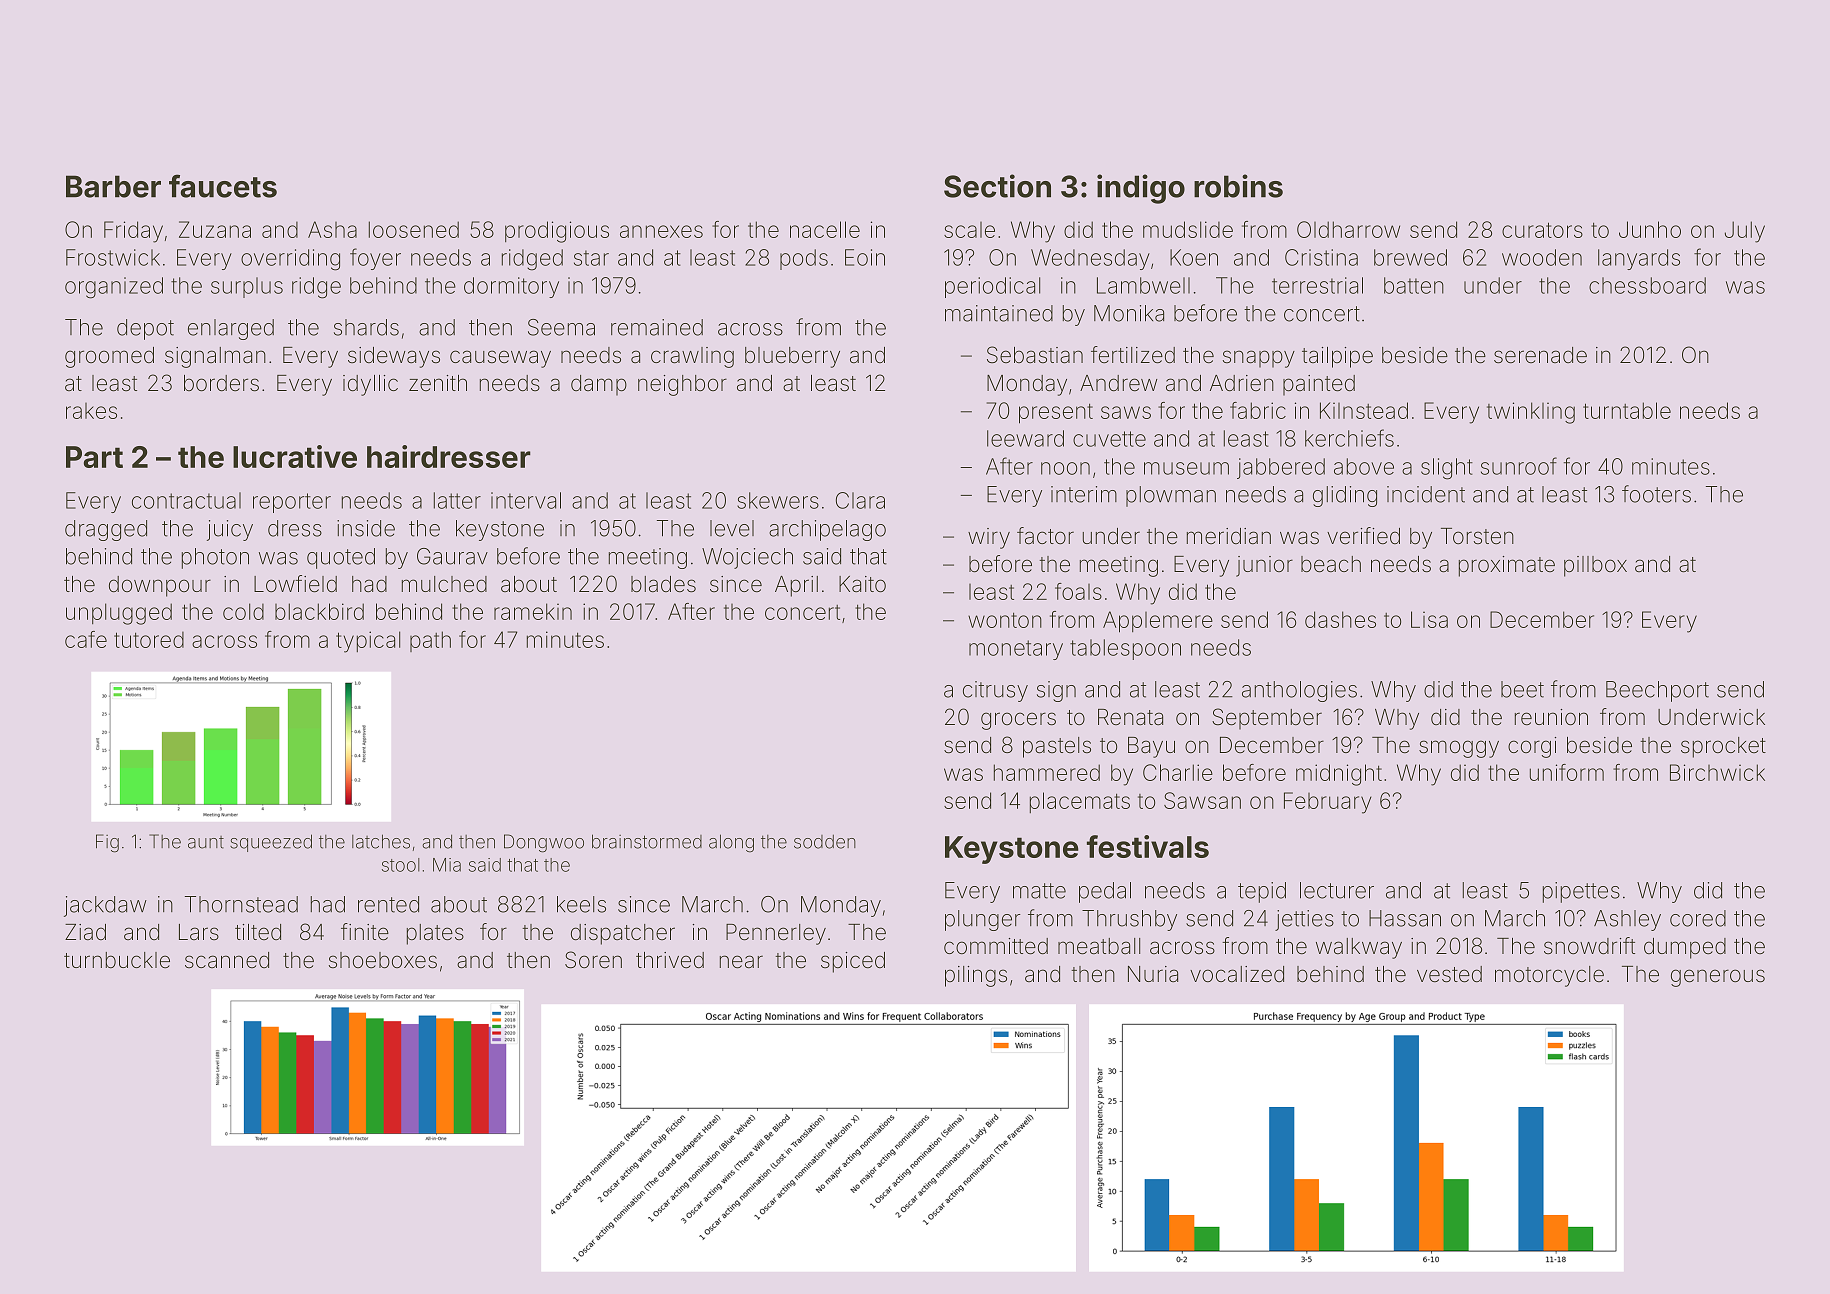  I want to click on quoted, so click(341, 558).
